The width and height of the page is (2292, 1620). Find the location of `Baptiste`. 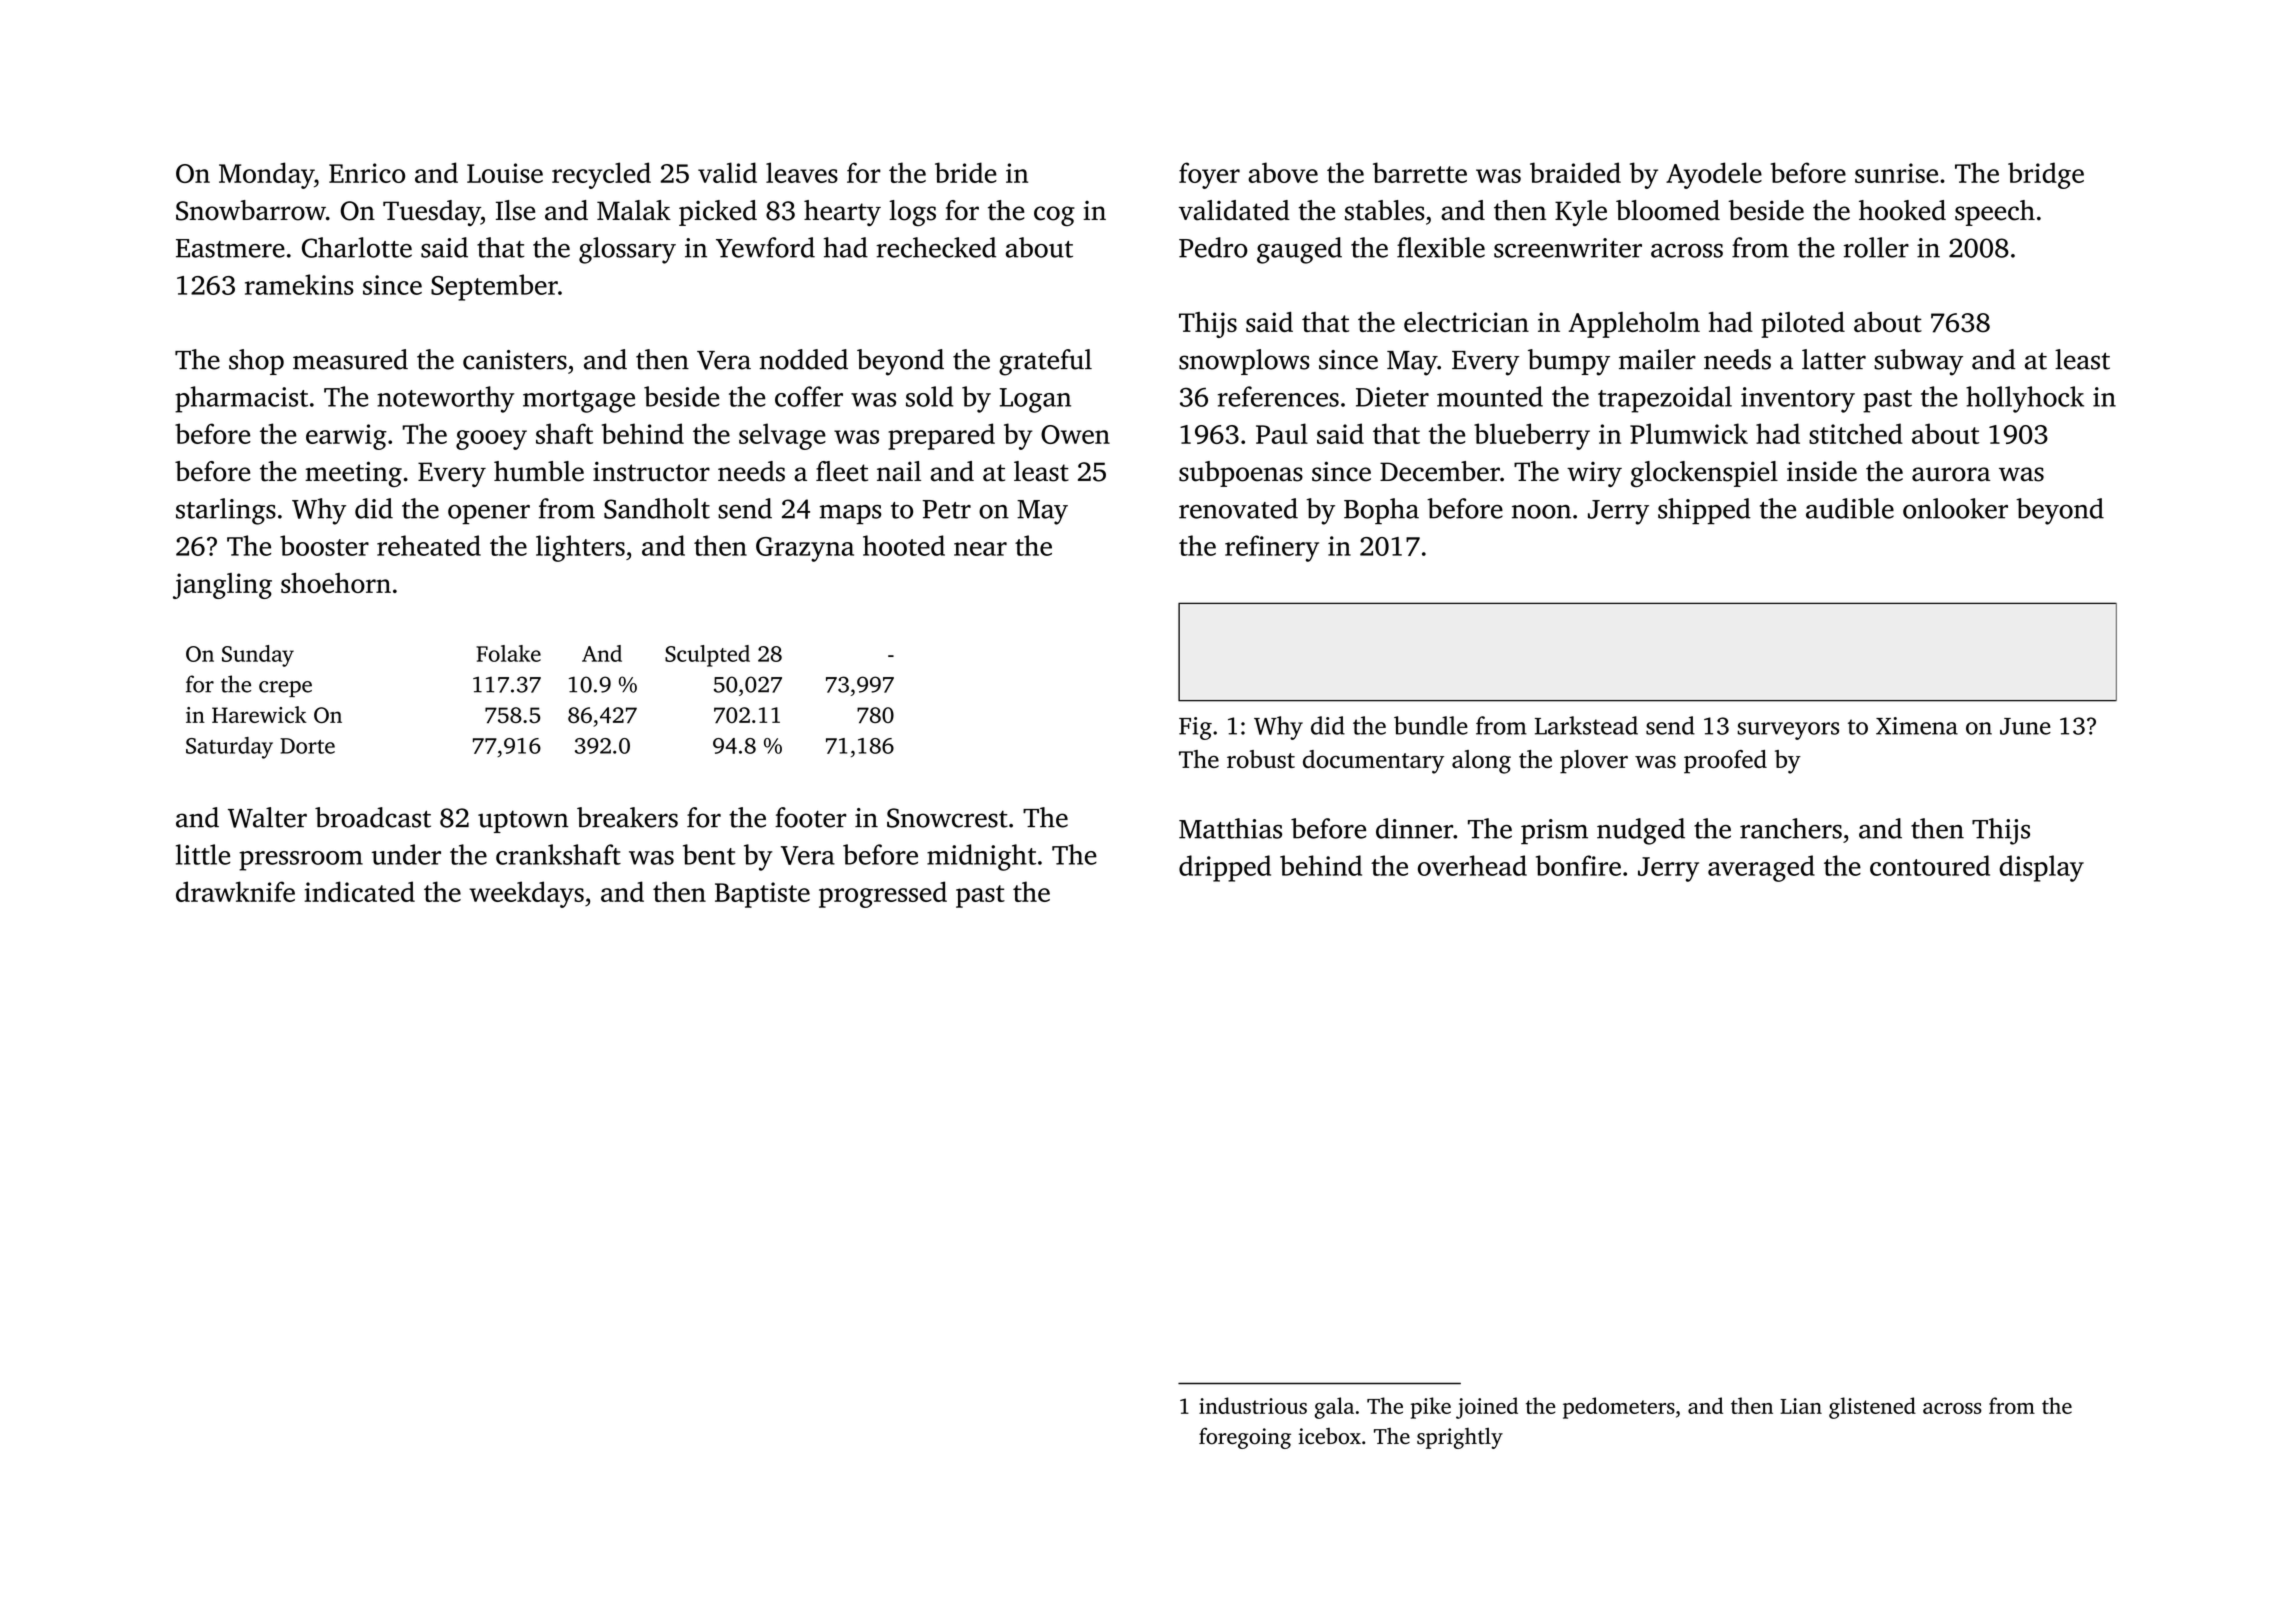

Baptiste is located at coordinates (762, 895).
